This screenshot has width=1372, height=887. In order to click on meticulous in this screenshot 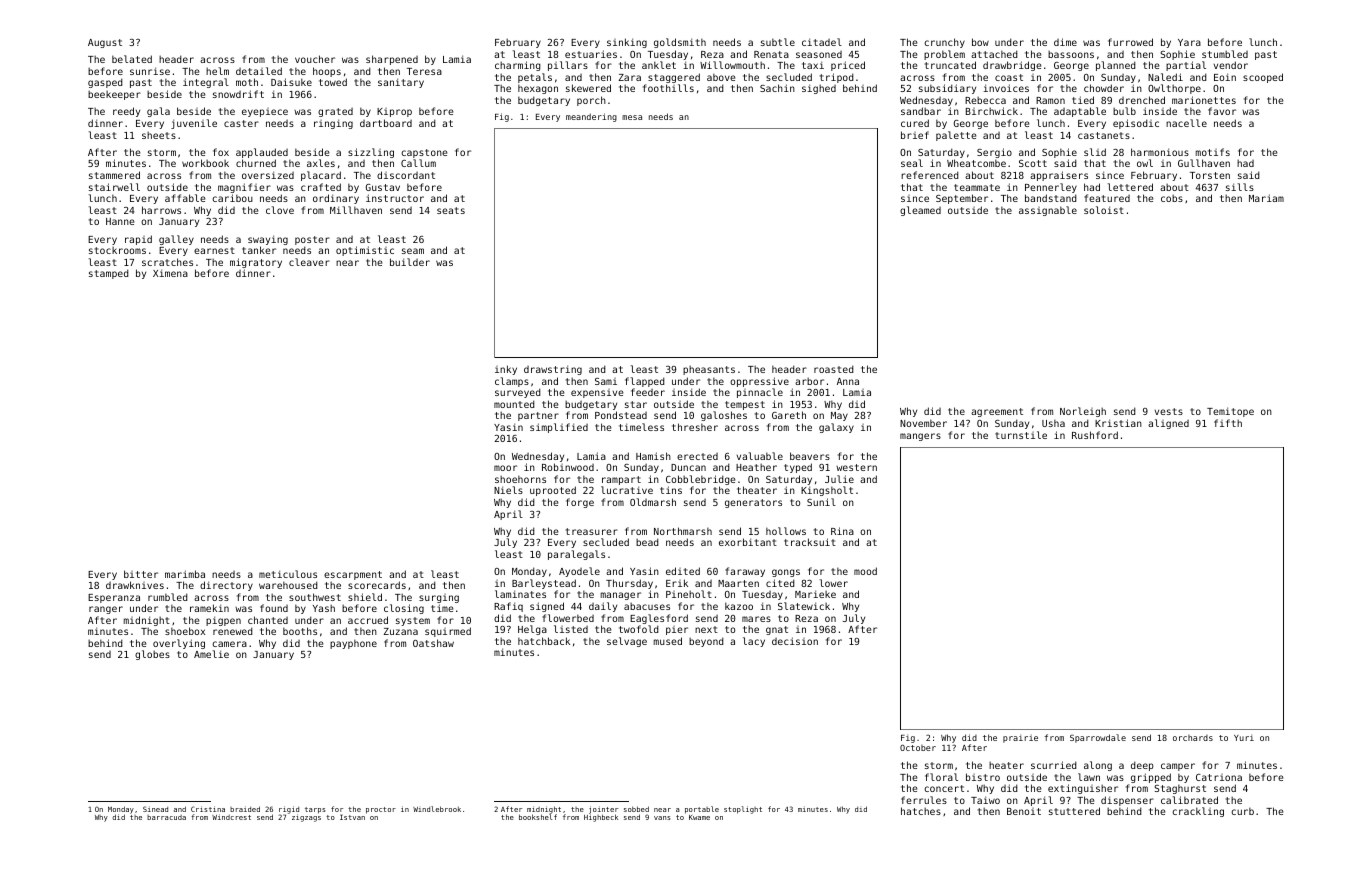, I will do `click(288, 574)`.
